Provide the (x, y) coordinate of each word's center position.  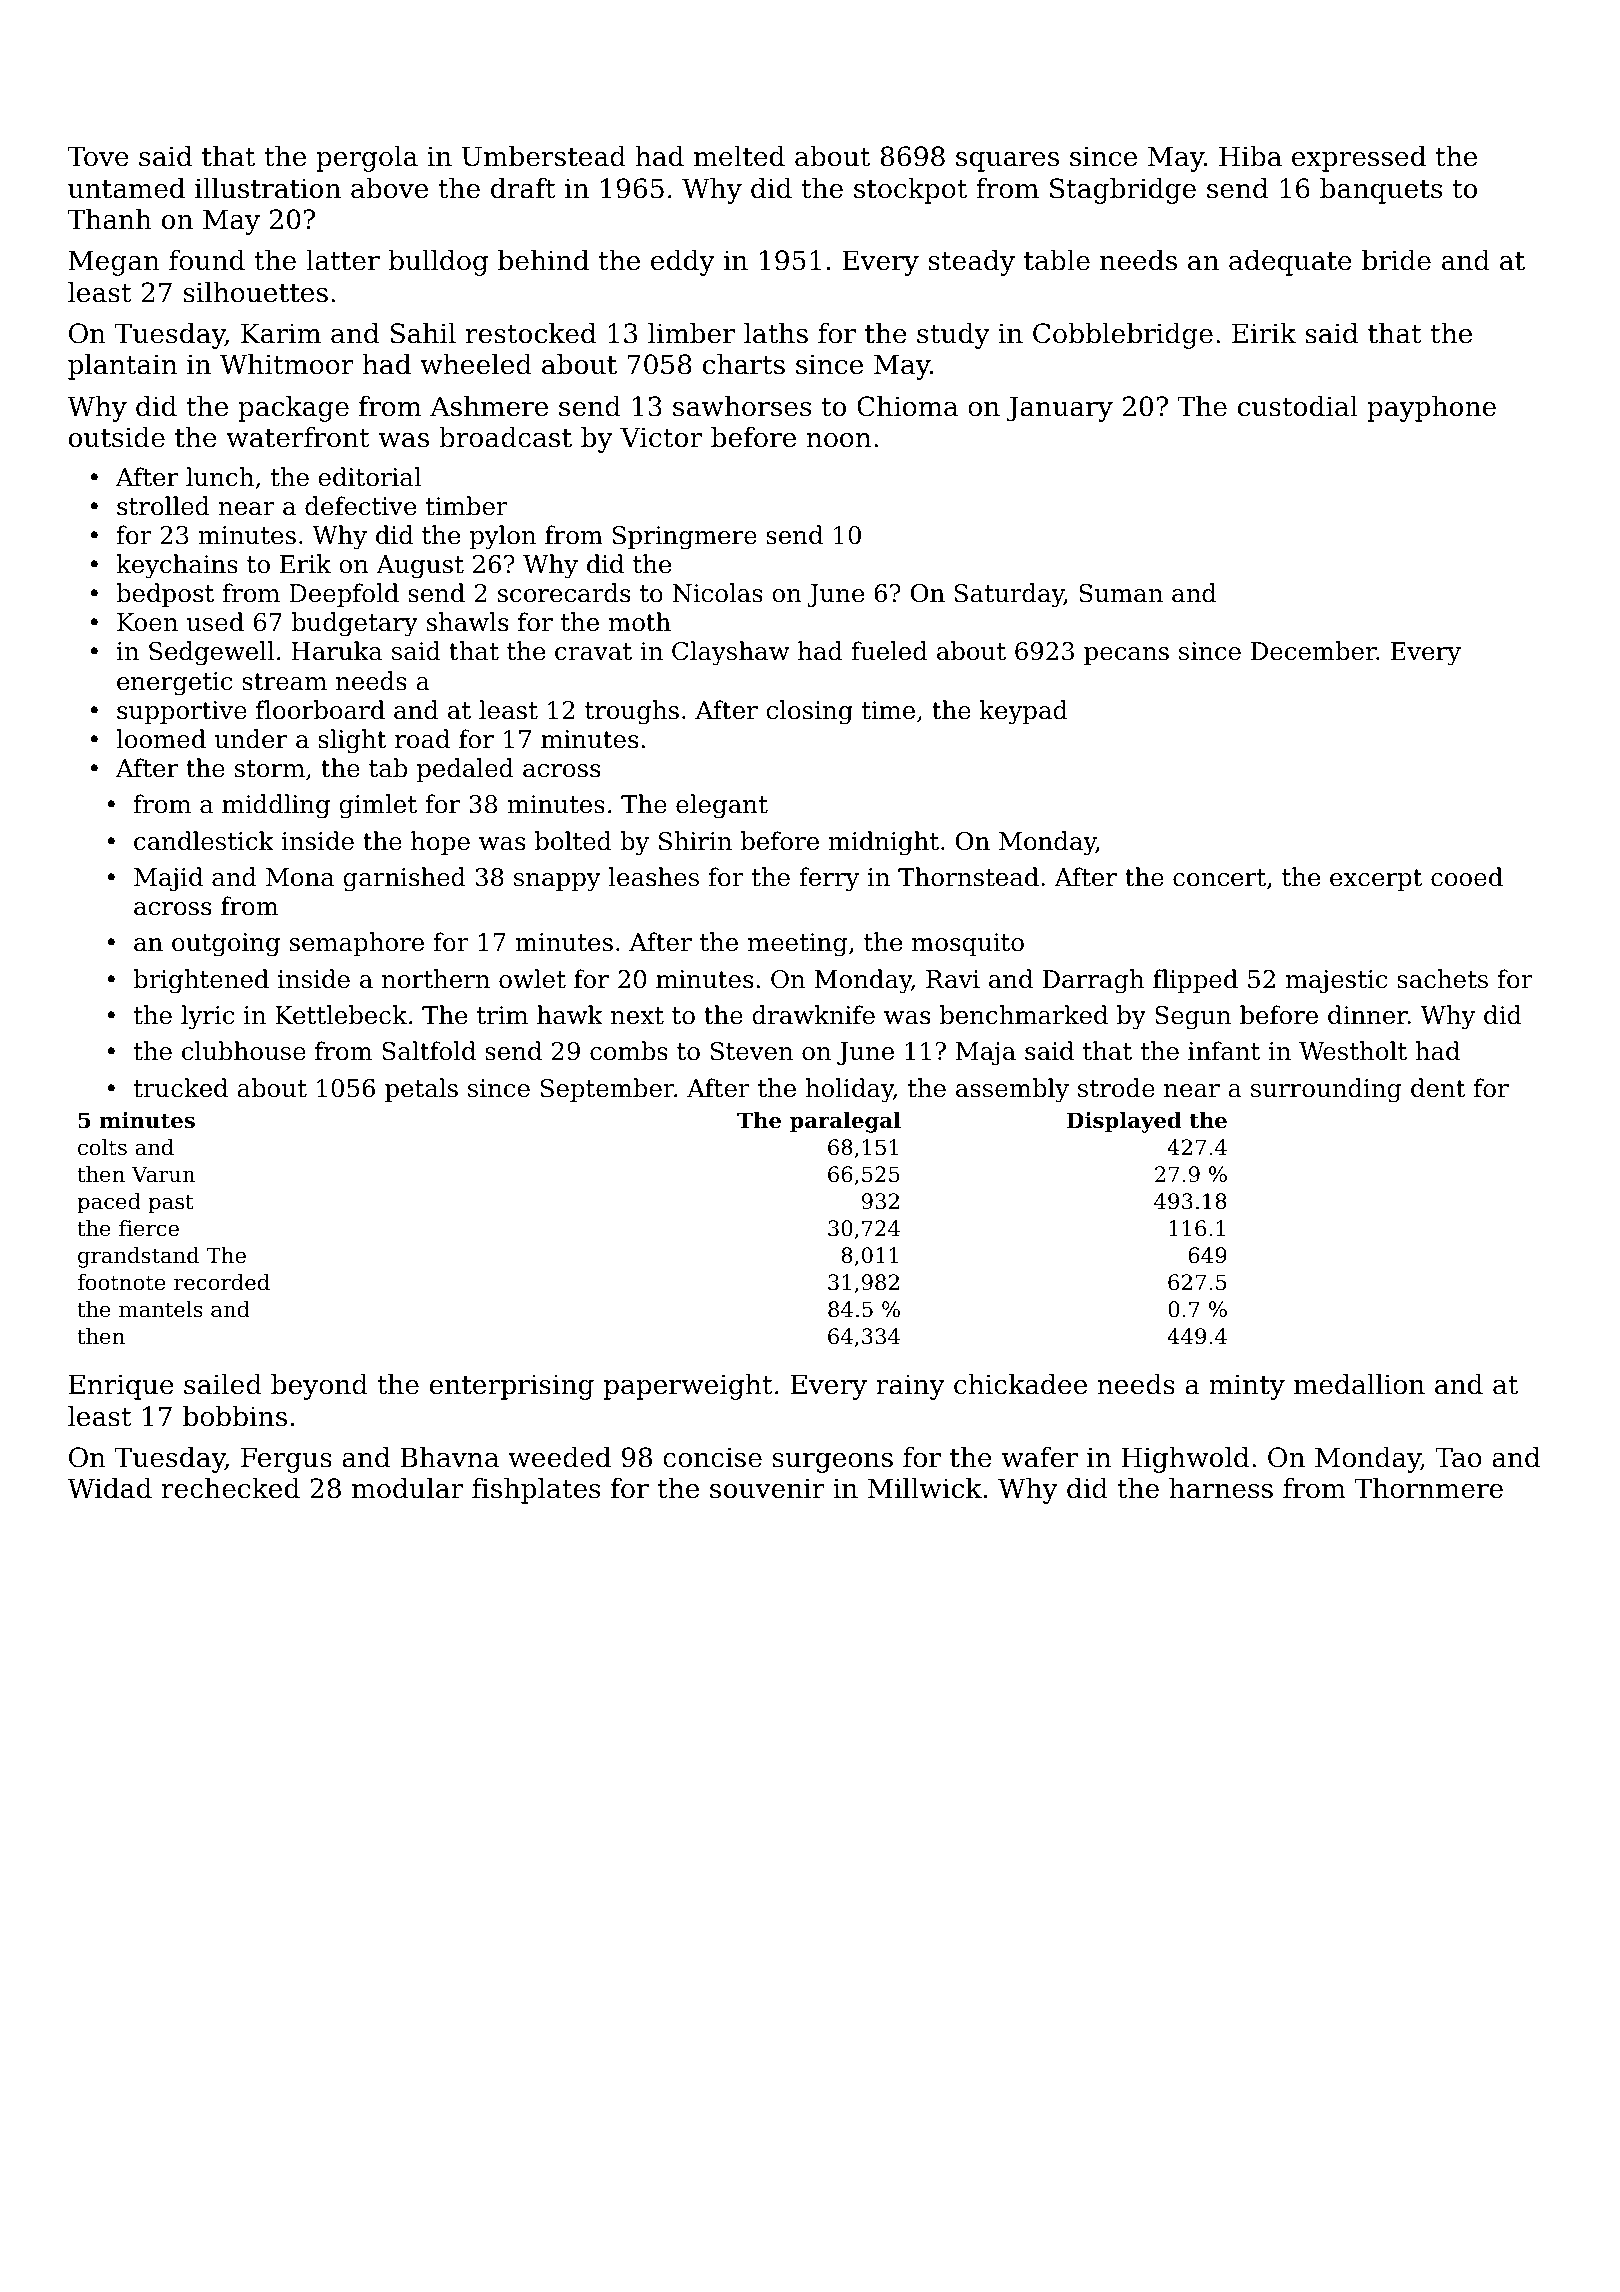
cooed (1467, 877)
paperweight (688, 1387)
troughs (632, 712)
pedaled (465, 770)
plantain (122, 367)
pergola (367, 159)
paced (109, 1203)
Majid (168, 879)
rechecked (231, 1488)
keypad (1024, 712)
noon (839, 440)
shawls (467, 622)
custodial (1298, 406)
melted (739, 156)
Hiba (1250, 156)
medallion (1359, 1384)
